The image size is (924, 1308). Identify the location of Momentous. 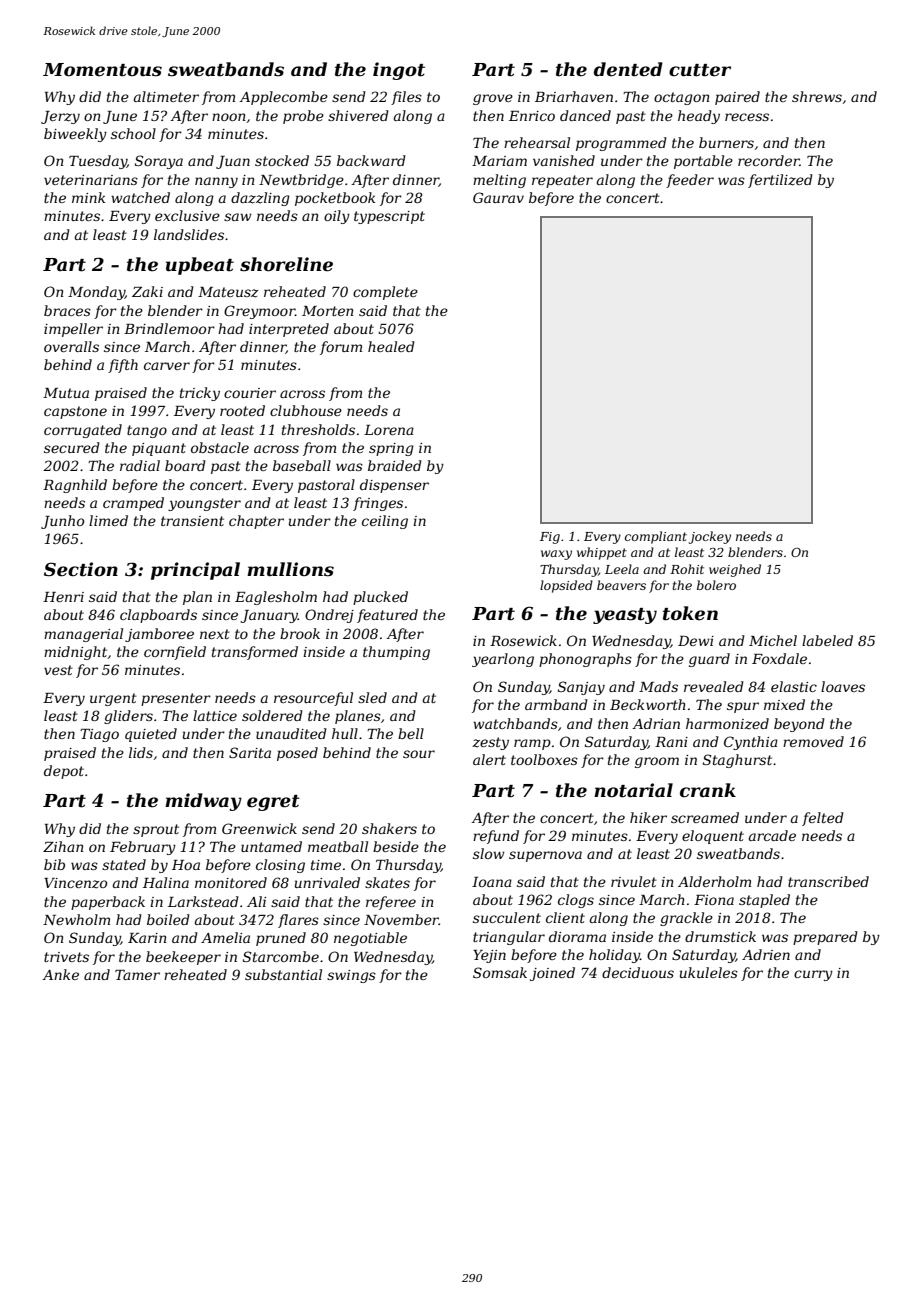
(102, 70).
